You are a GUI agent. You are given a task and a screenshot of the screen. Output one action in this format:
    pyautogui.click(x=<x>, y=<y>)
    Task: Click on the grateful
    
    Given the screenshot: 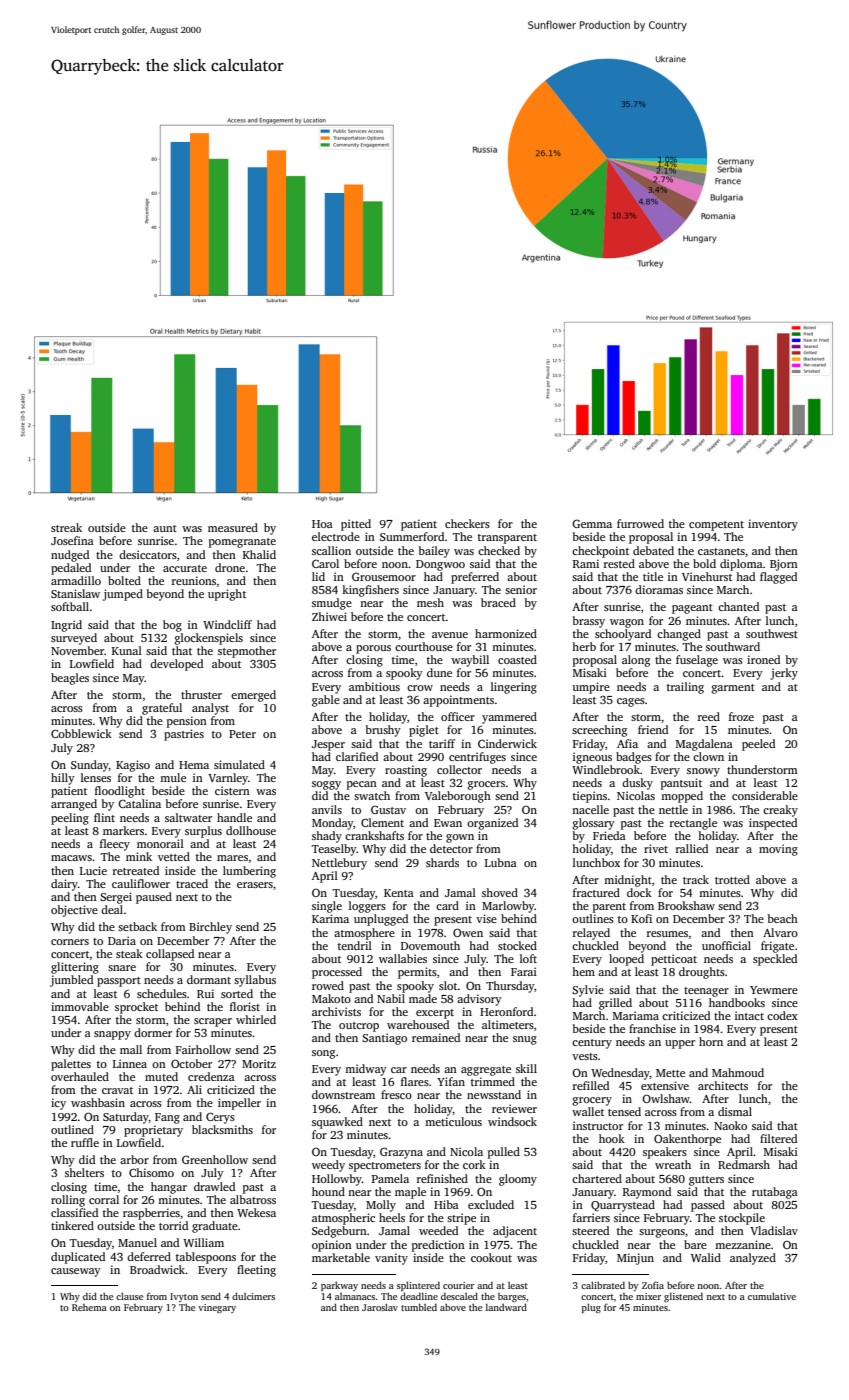 What is the action you would take?
    pyautogui.click(x=162, y=709)
